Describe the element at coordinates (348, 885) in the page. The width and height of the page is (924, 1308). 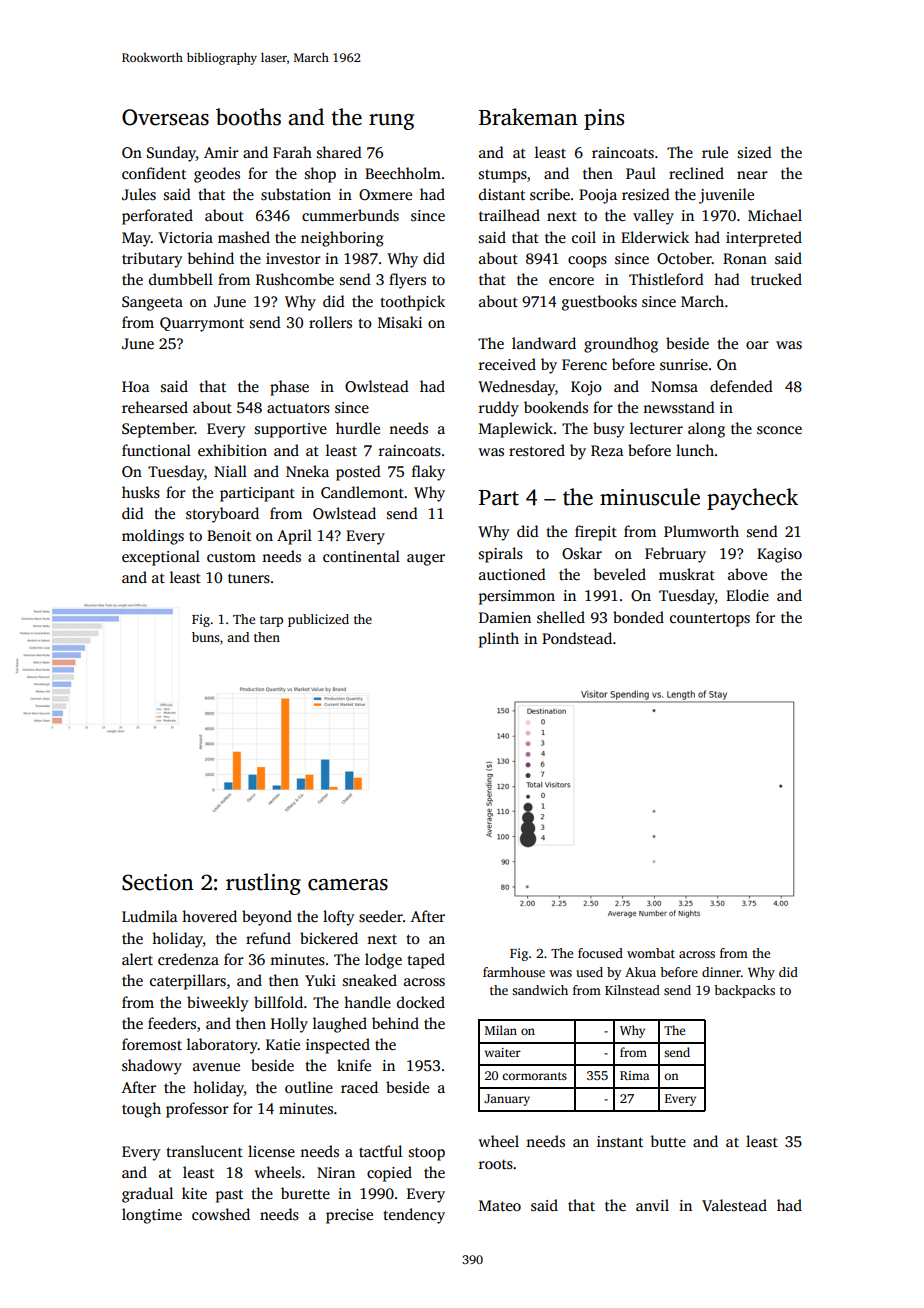
I see `cameras` at that location.
